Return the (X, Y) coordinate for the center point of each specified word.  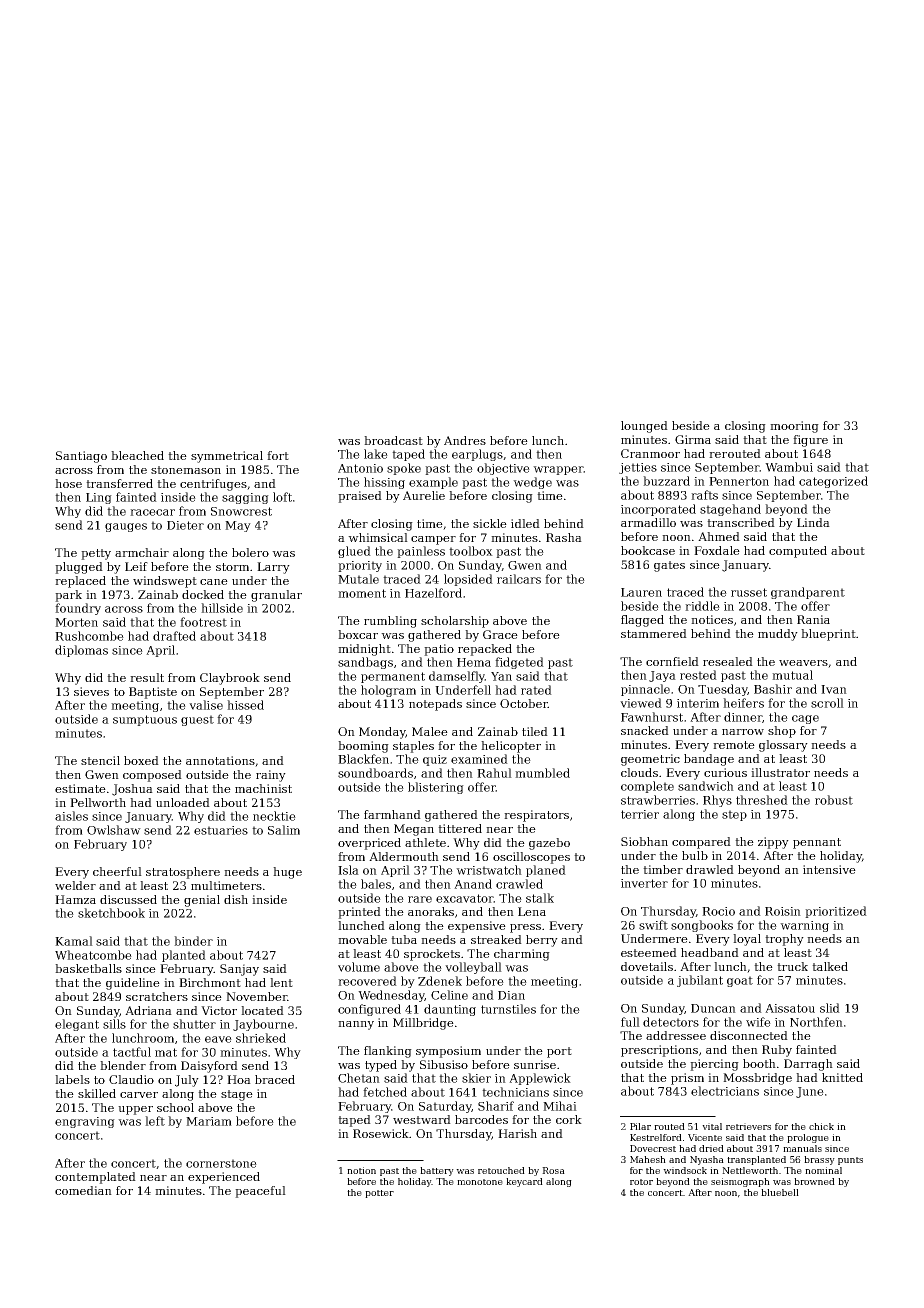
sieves (91, 691)
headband (710, 952)
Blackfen (363, 759)
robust (834, 800)
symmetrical (227, 457)
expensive (477, 927)
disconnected (749, 1035)
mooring (794, 427)
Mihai (560, 1106)
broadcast (393, 440)
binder (193, 941)
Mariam (209, 1121)
